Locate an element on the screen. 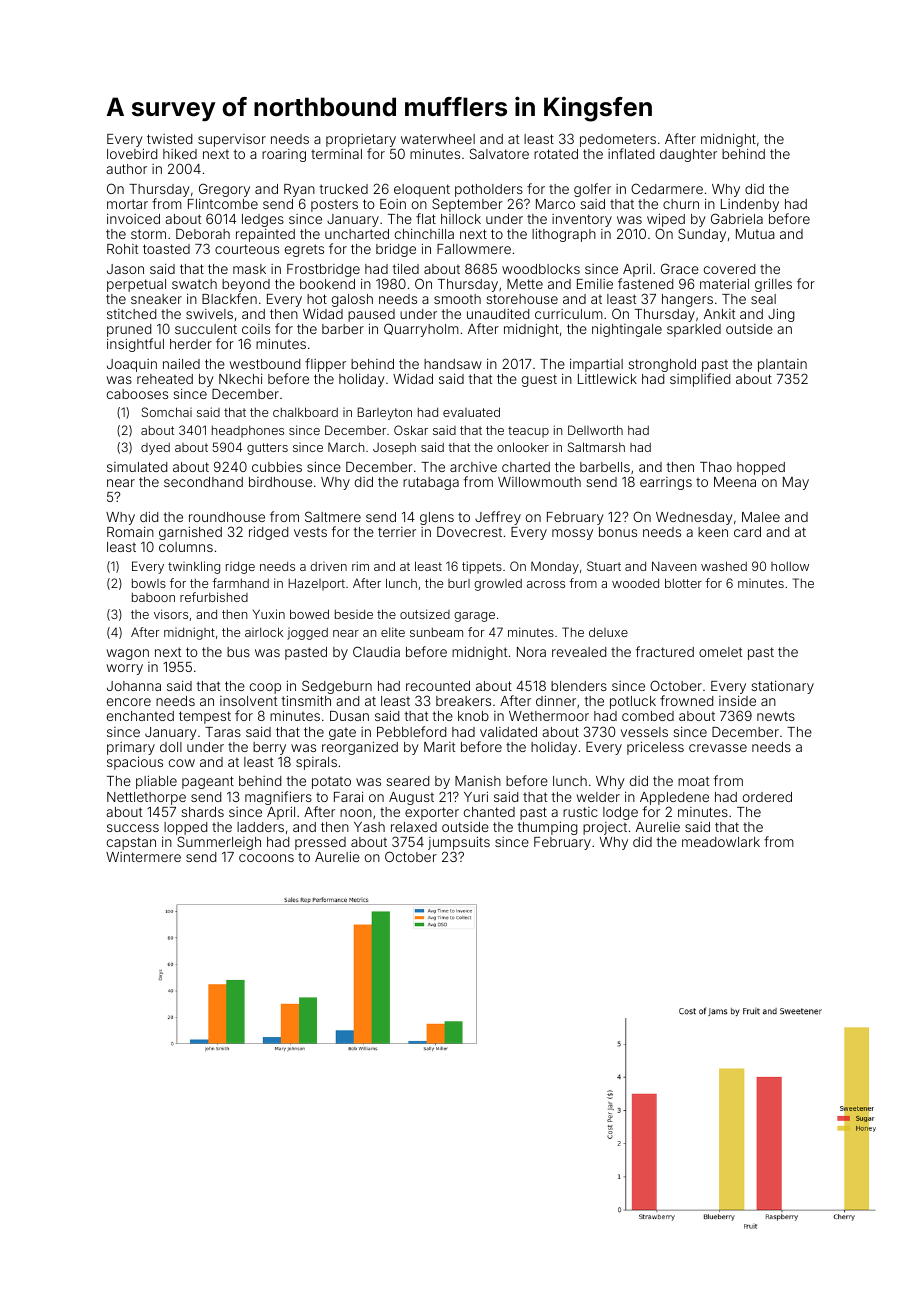  eloquent is located at coordinates (422, 190).
